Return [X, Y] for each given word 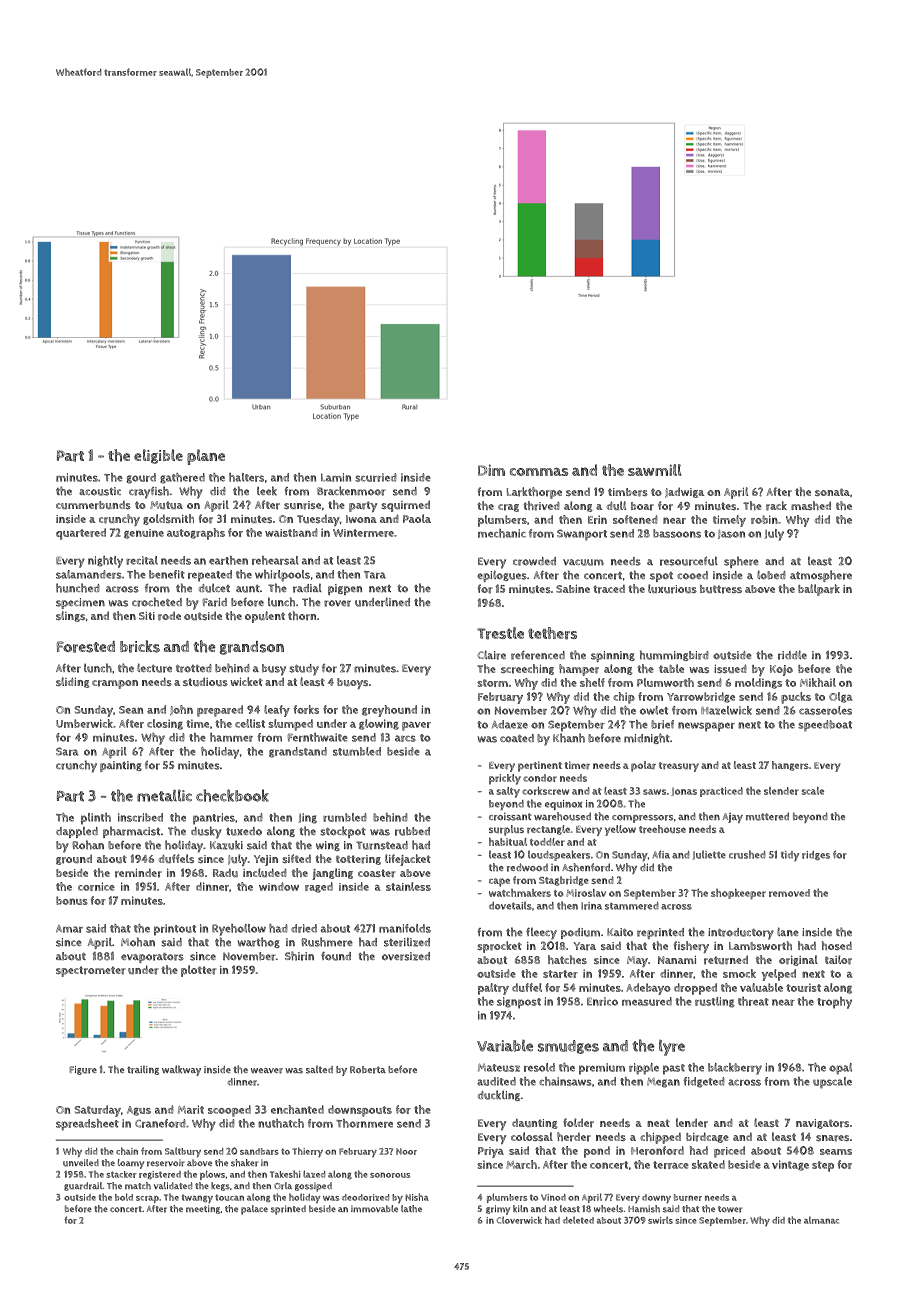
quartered [81, 534]
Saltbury [183, 1152]
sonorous [390, 1175]
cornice [96, 886]
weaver [267, 1071]
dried [304, 928]
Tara [375, 575]
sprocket [499, 947]
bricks [140, 646]
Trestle [500, 633]
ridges [816, 855]
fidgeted [704, 1082]
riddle [792, 655]
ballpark [819, 590]
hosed [837, 945]
